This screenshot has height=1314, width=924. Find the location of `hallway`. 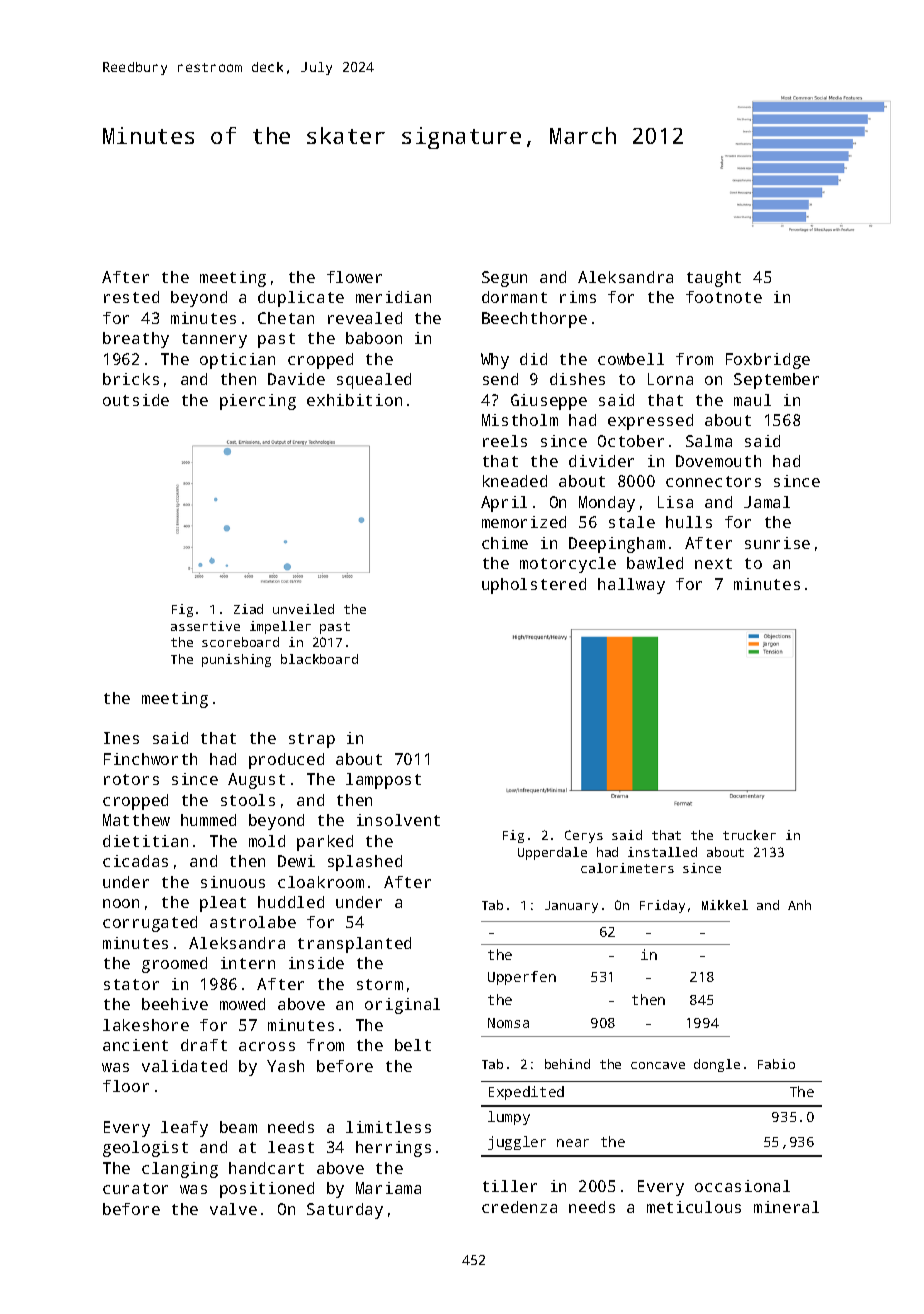

hallway is located at coordinates (631, 586).
